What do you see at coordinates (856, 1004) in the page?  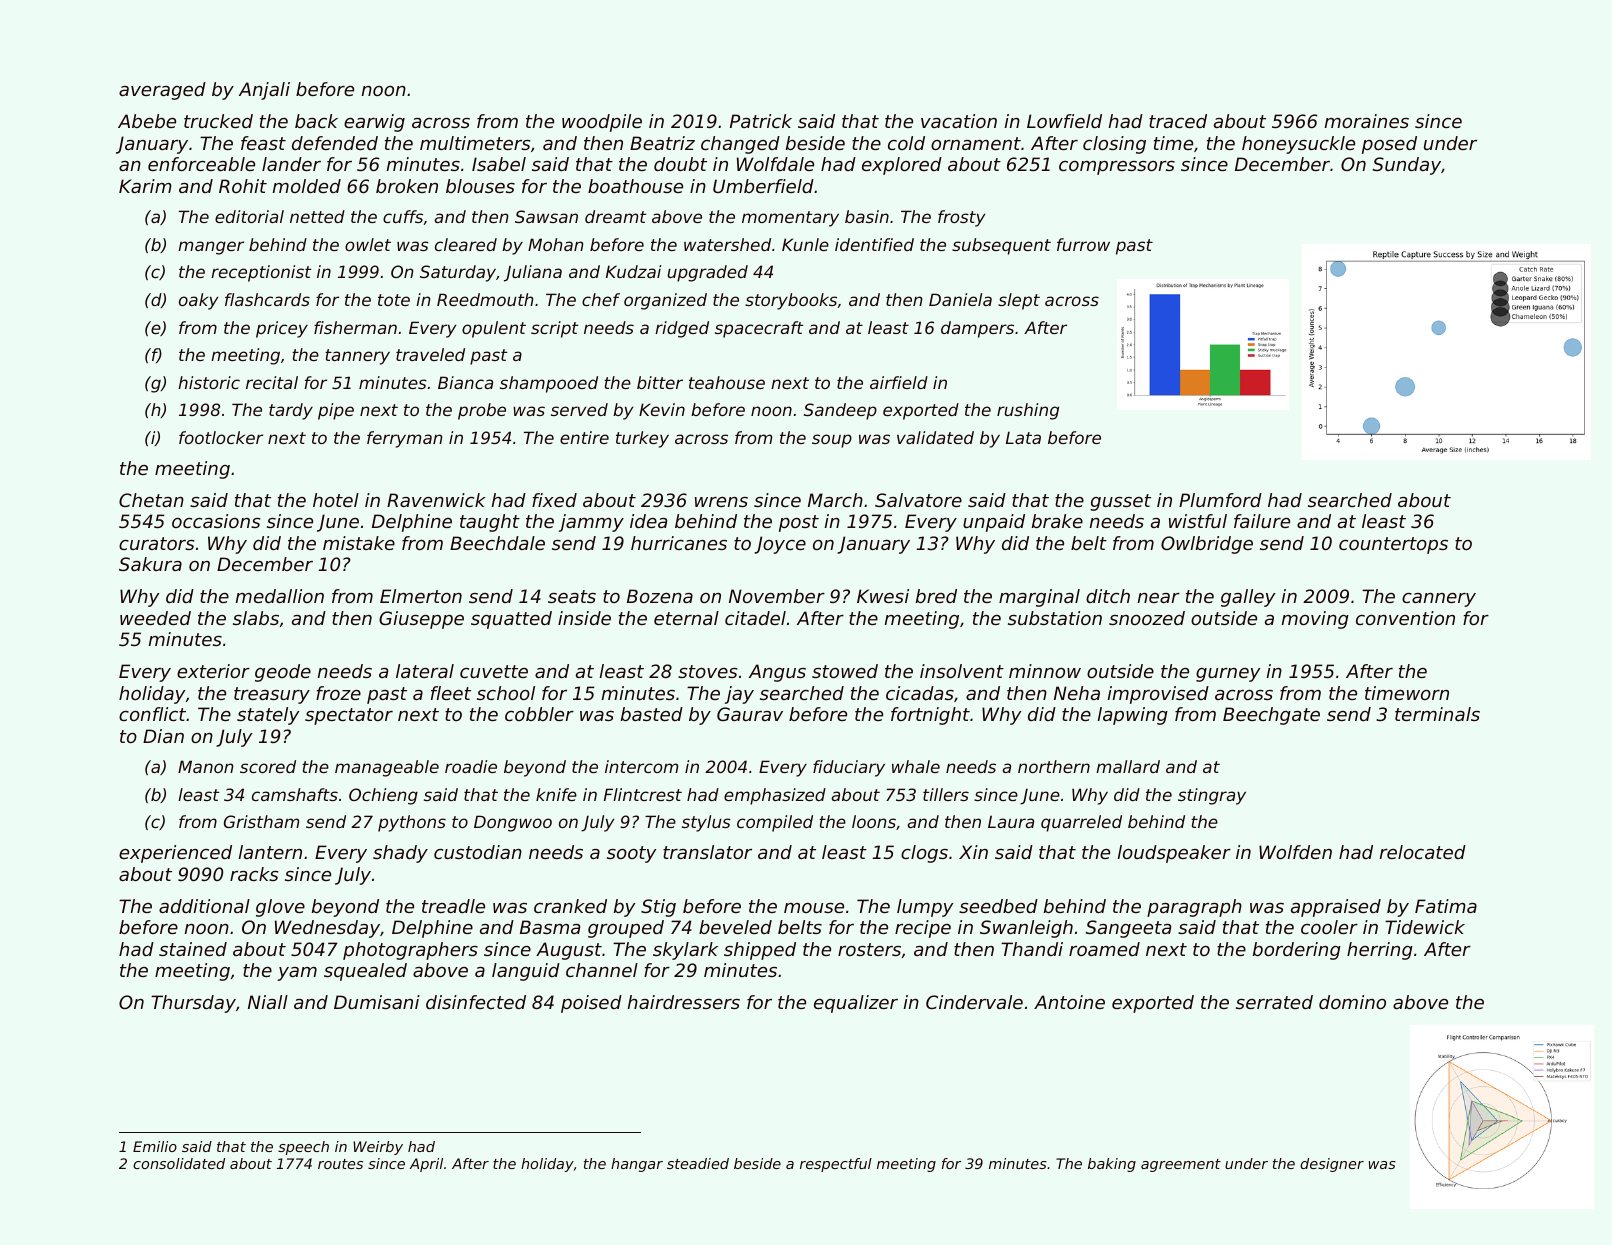 I see `equalizer` at bounding box center [856, 1004].
